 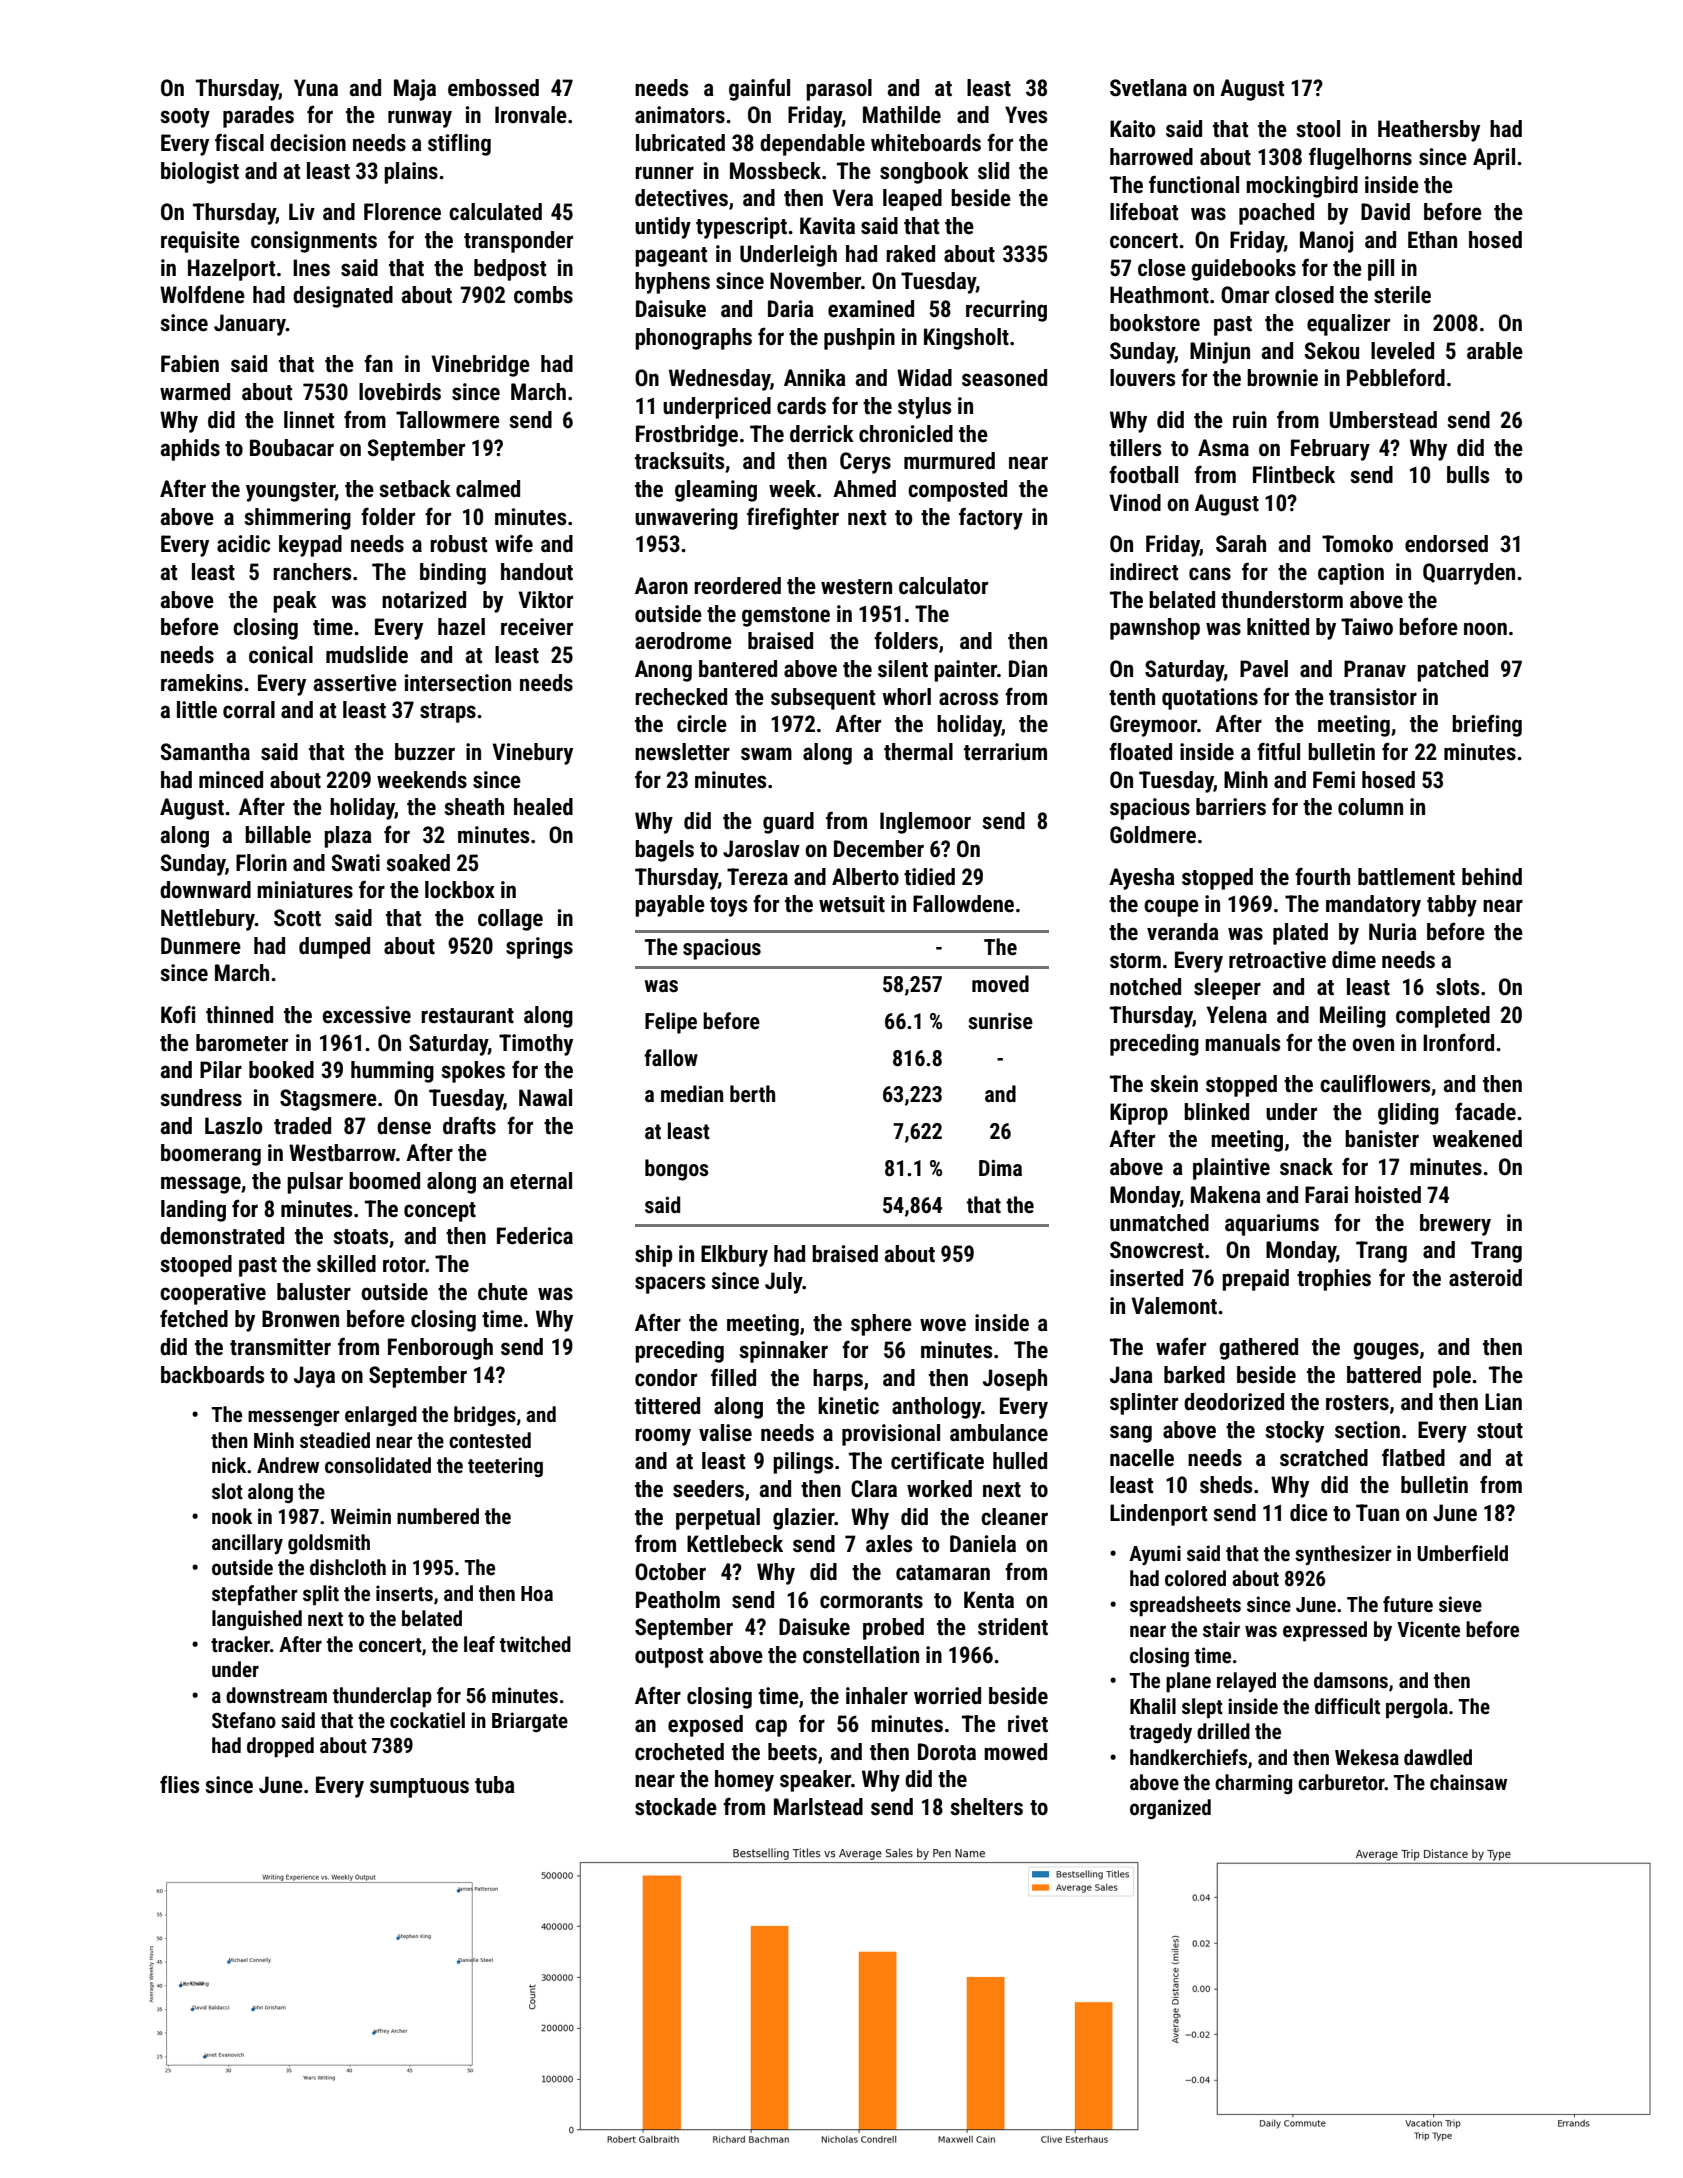 What do you see at coordinates (531, 115) in the screenshot?
I see `Ironvale` at bounding box center [531, 115].
